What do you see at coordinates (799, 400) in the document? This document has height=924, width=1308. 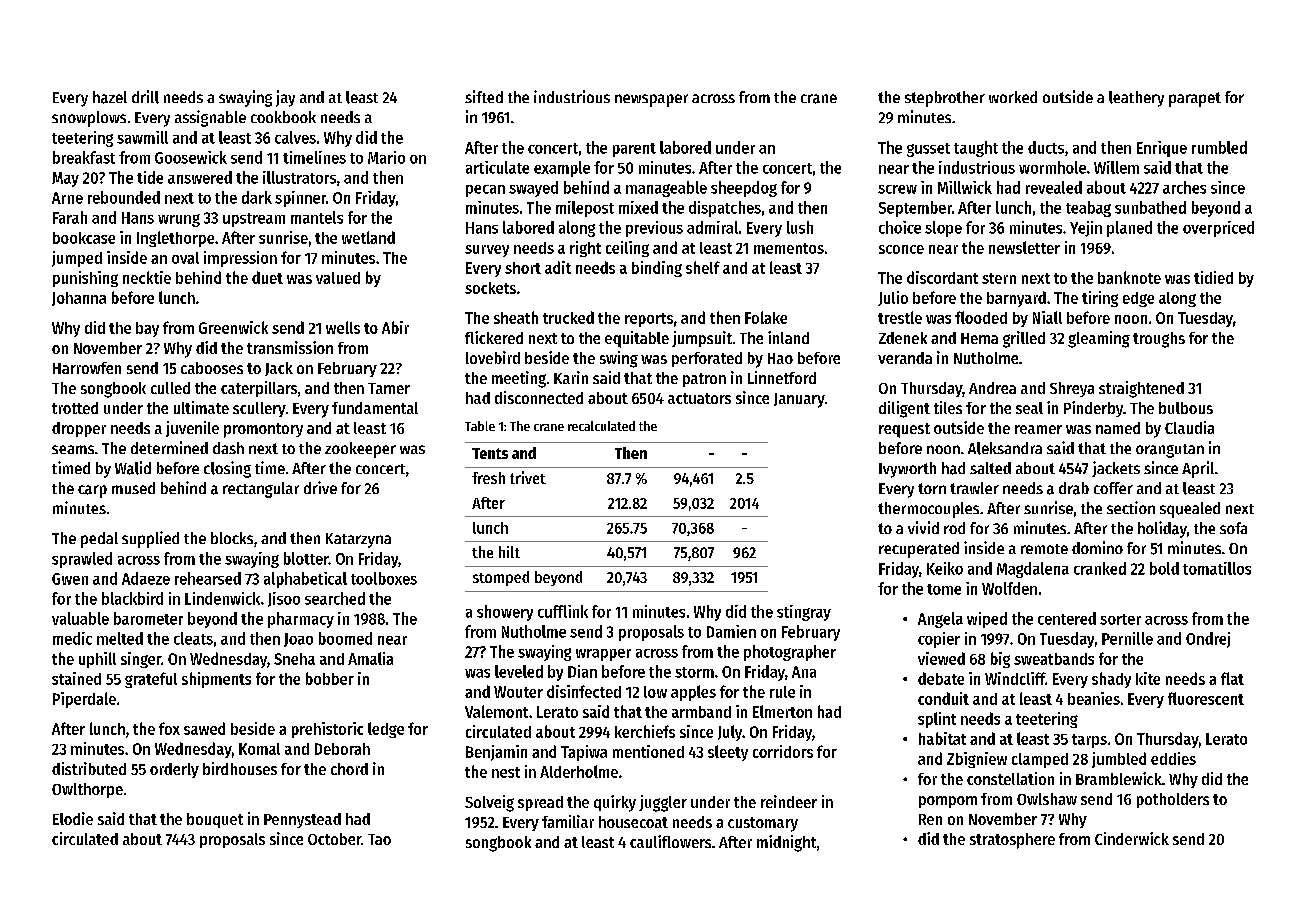 I see `January` at bounding box center [799, 400].
